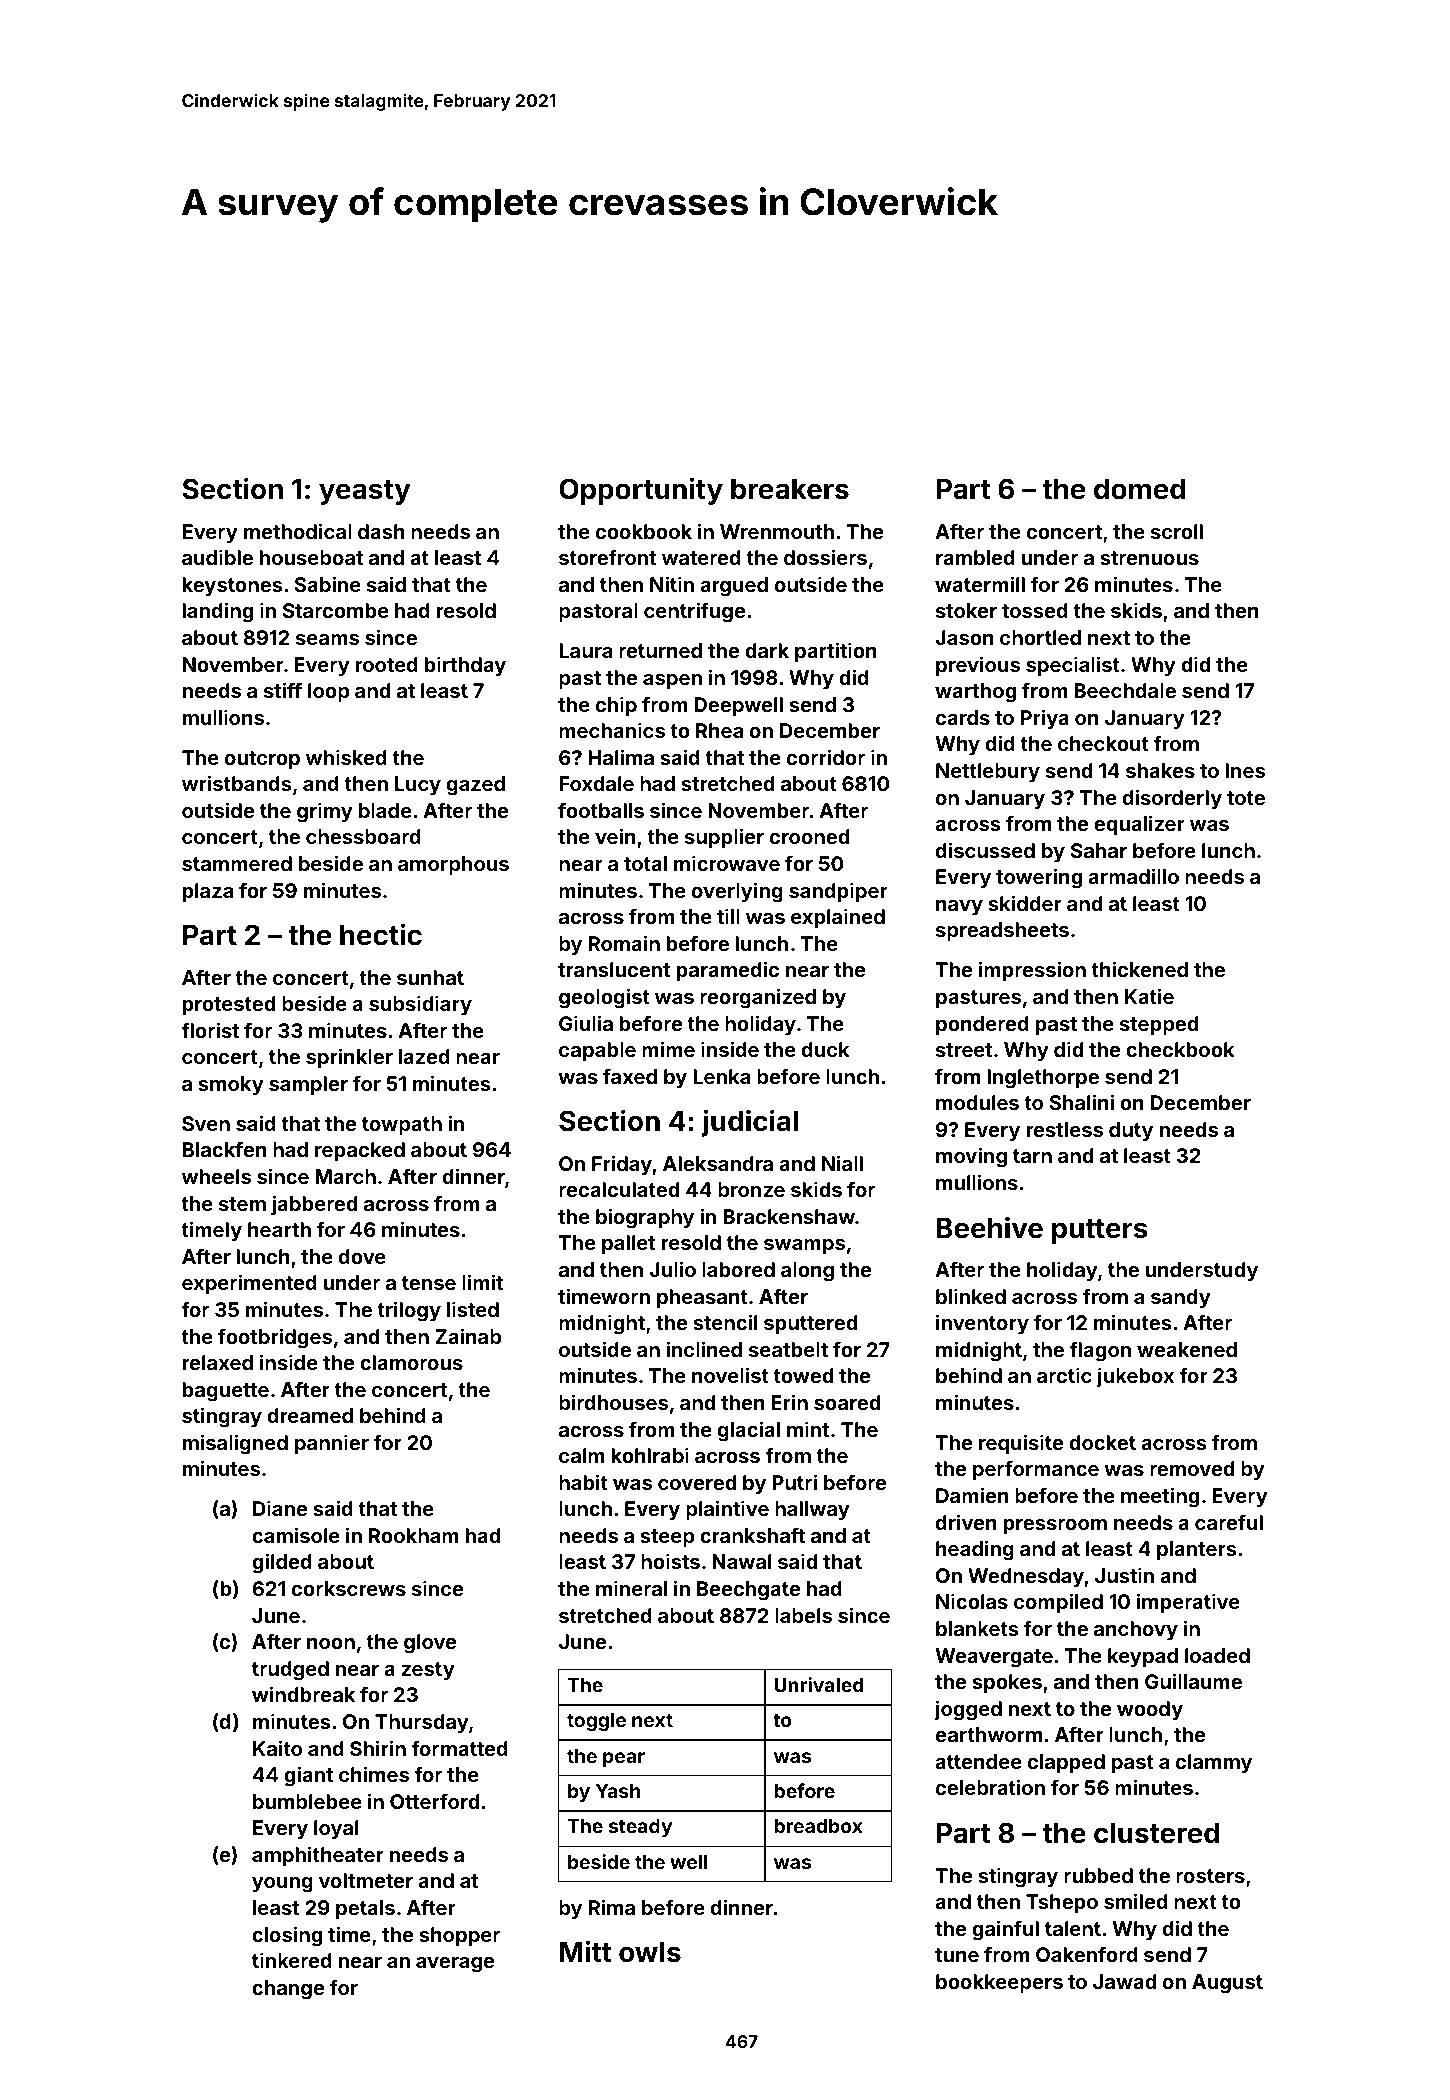  Describe the element at coordinates (818, 1826) in the screenshot. I see `breadbox` at that location.
